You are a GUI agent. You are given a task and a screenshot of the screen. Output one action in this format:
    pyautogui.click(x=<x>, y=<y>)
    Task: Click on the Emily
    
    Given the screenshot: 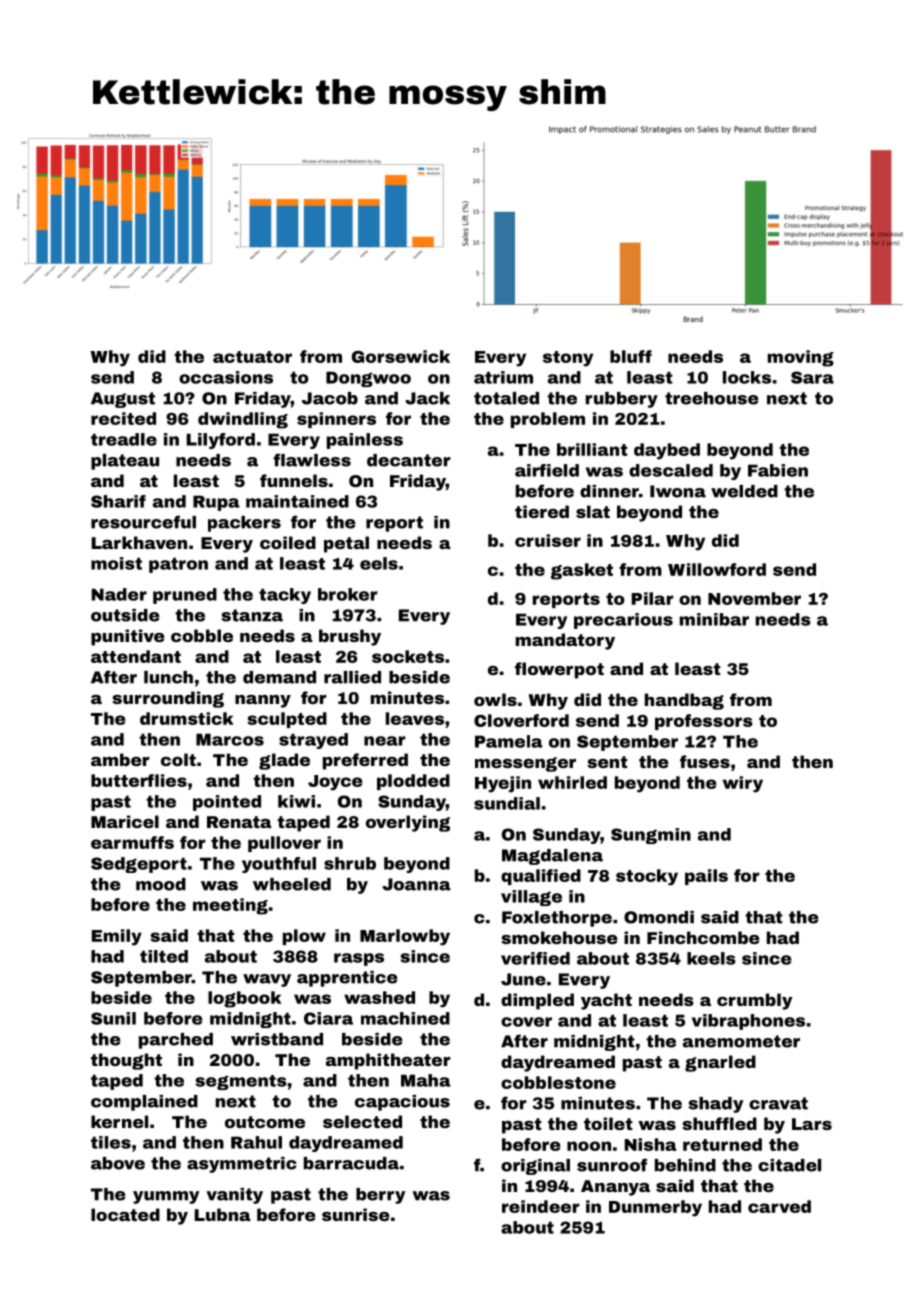 What is the action you would take?
    pyautogui.click(x=117, y=937)
